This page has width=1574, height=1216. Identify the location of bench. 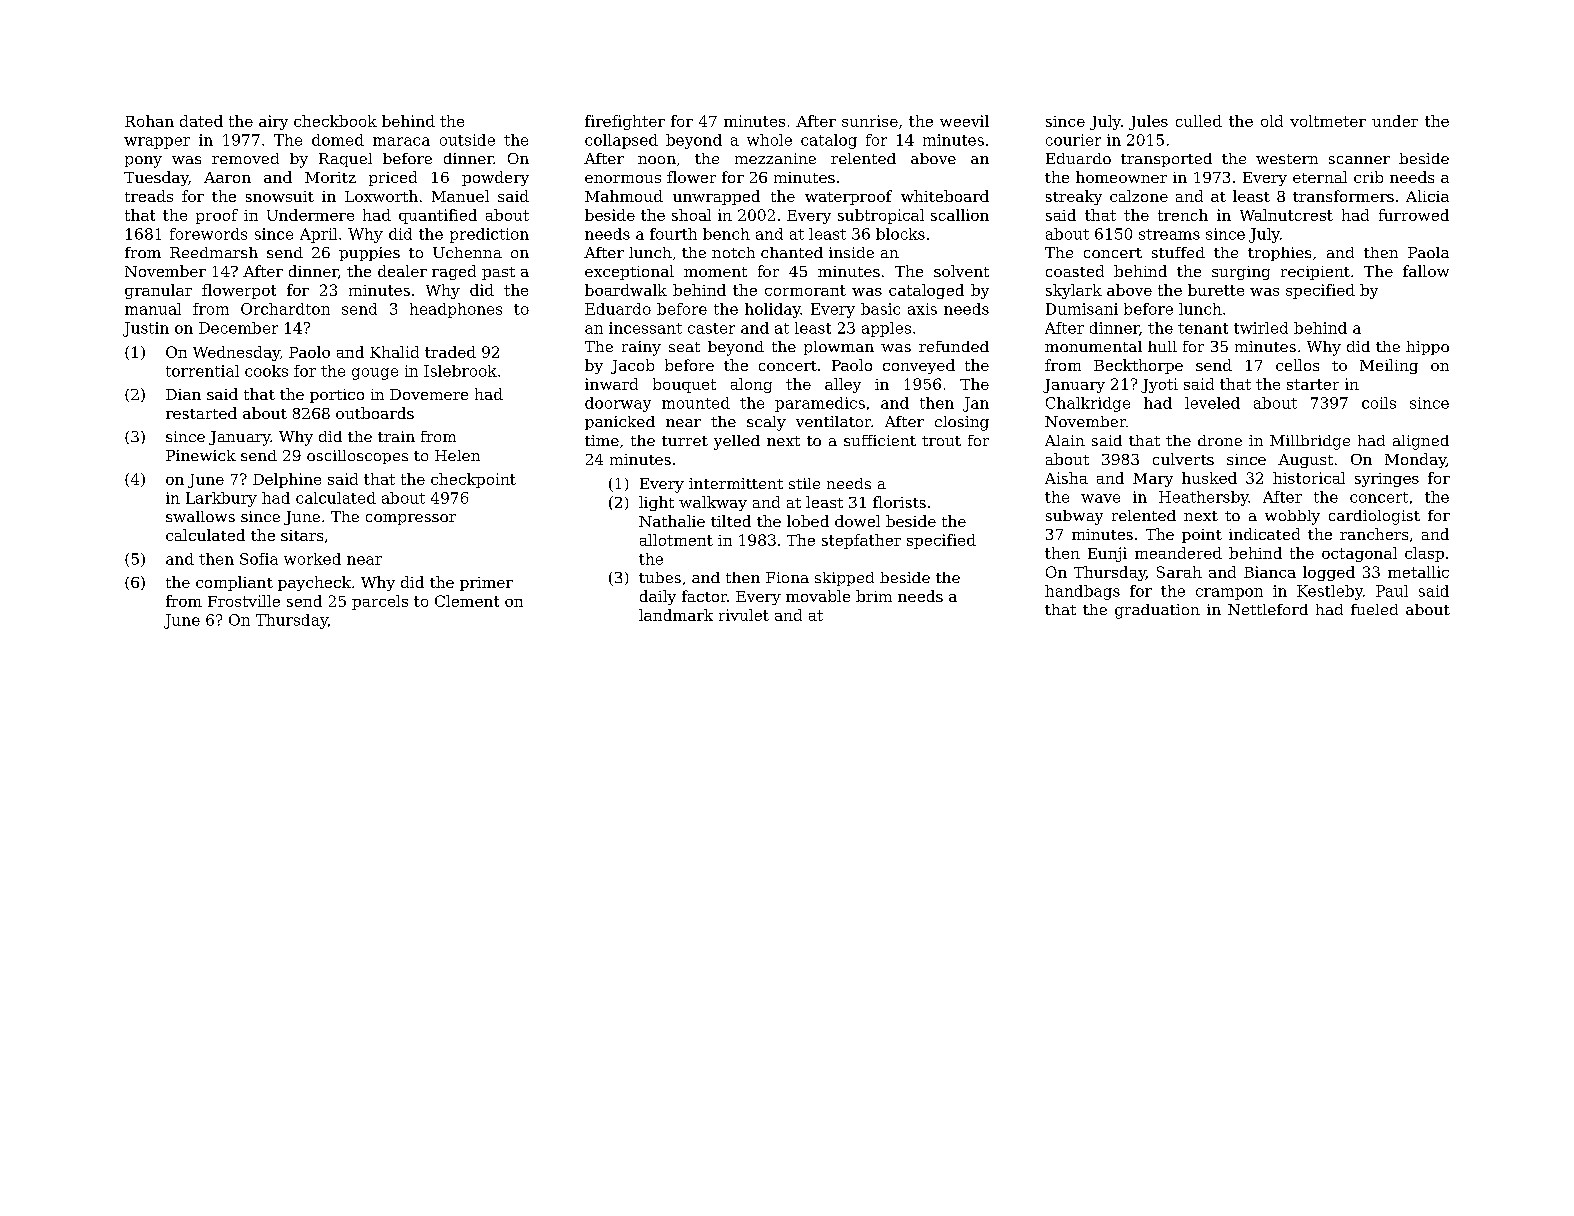
(726, 234).
